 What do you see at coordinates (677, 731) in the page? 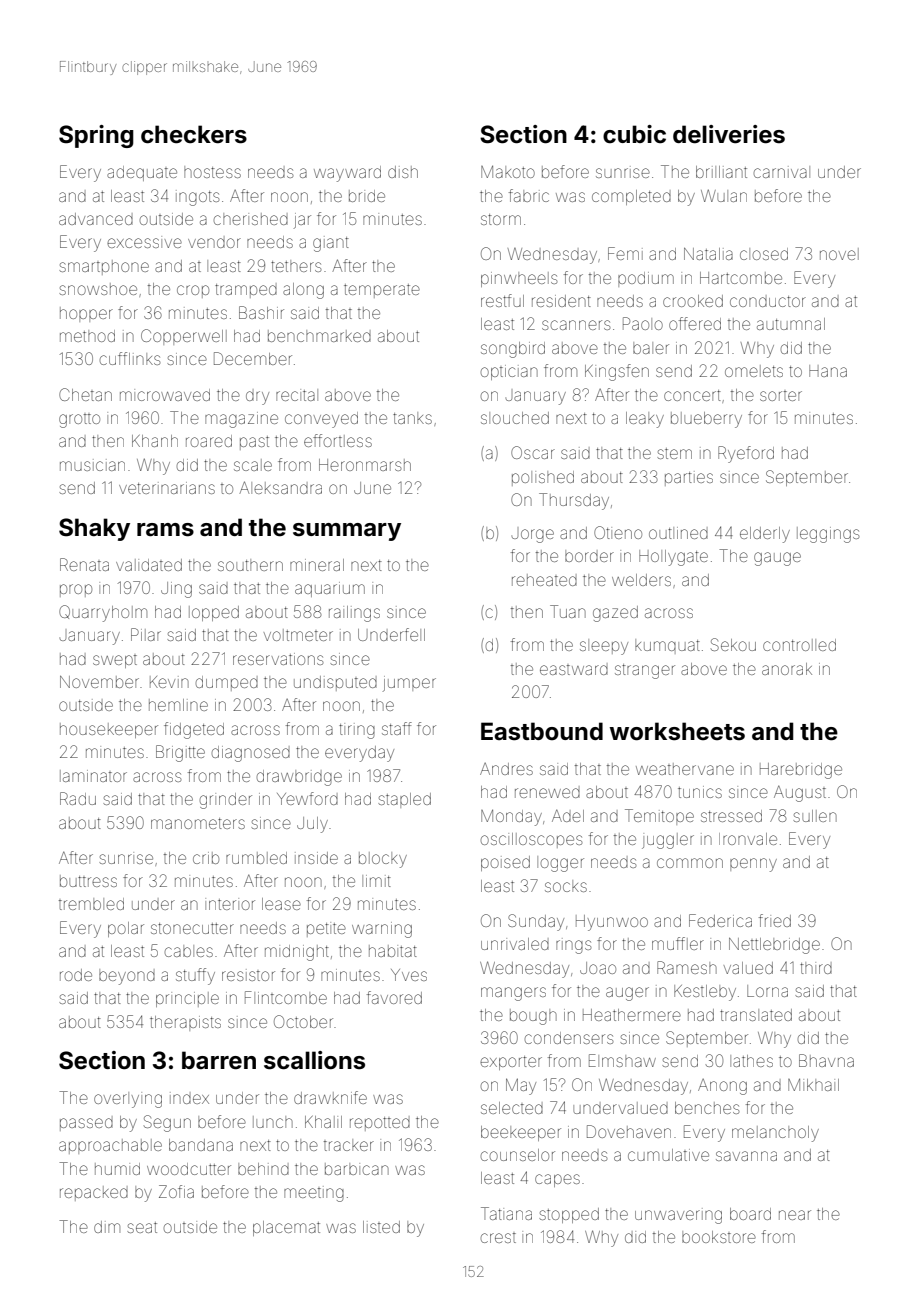
I see `worksheets` at bounding box center [677, 731].
